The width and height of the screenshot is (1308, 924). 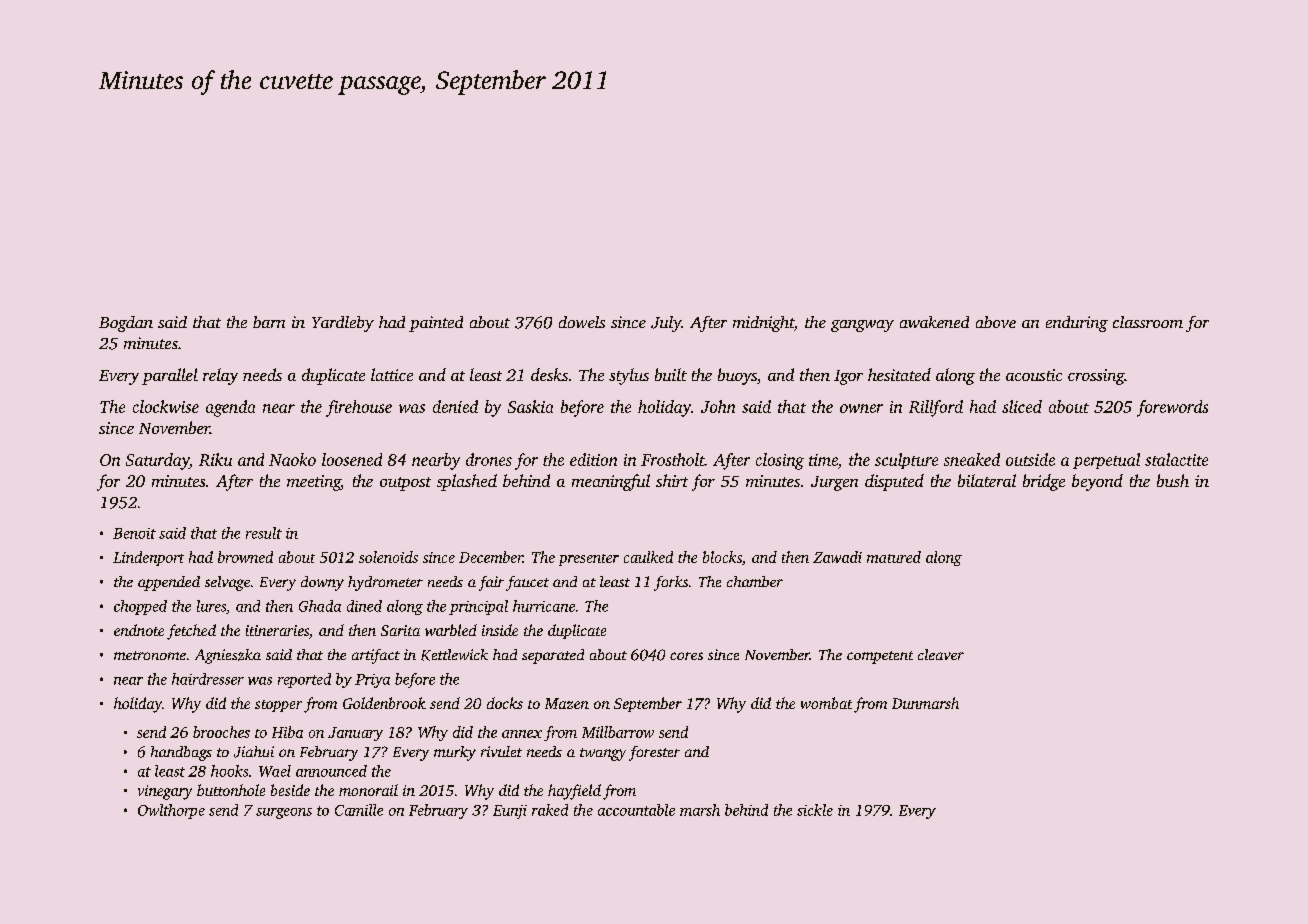 What do you see at coordinates (1148, 322) in the screenshot?
I see `classroom` at bounding box center [1148, 322].
